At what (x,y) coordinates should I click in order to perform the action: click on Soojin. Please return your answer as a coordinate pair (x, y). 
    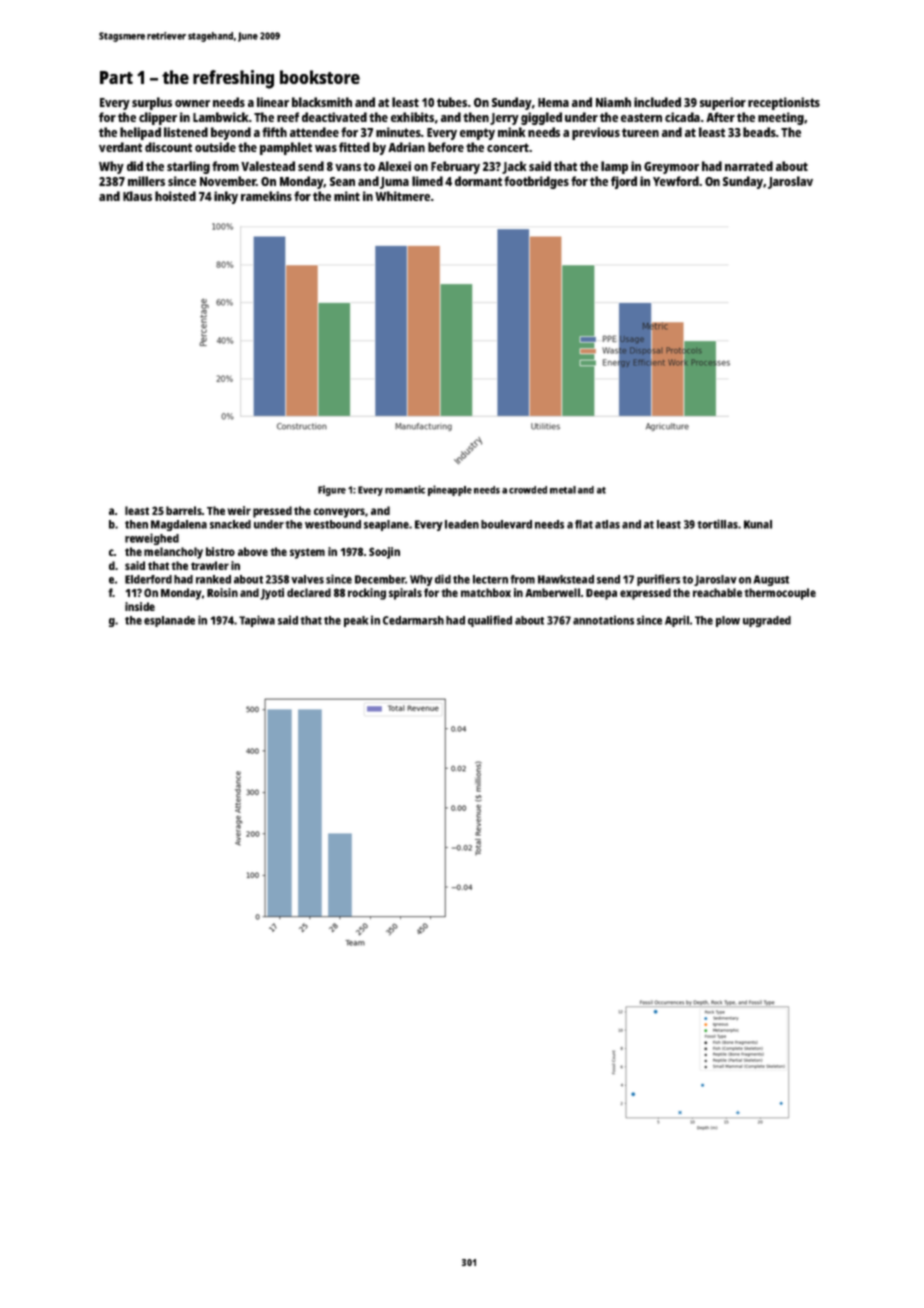
    Looking at the image, I should click on (384, 553).
